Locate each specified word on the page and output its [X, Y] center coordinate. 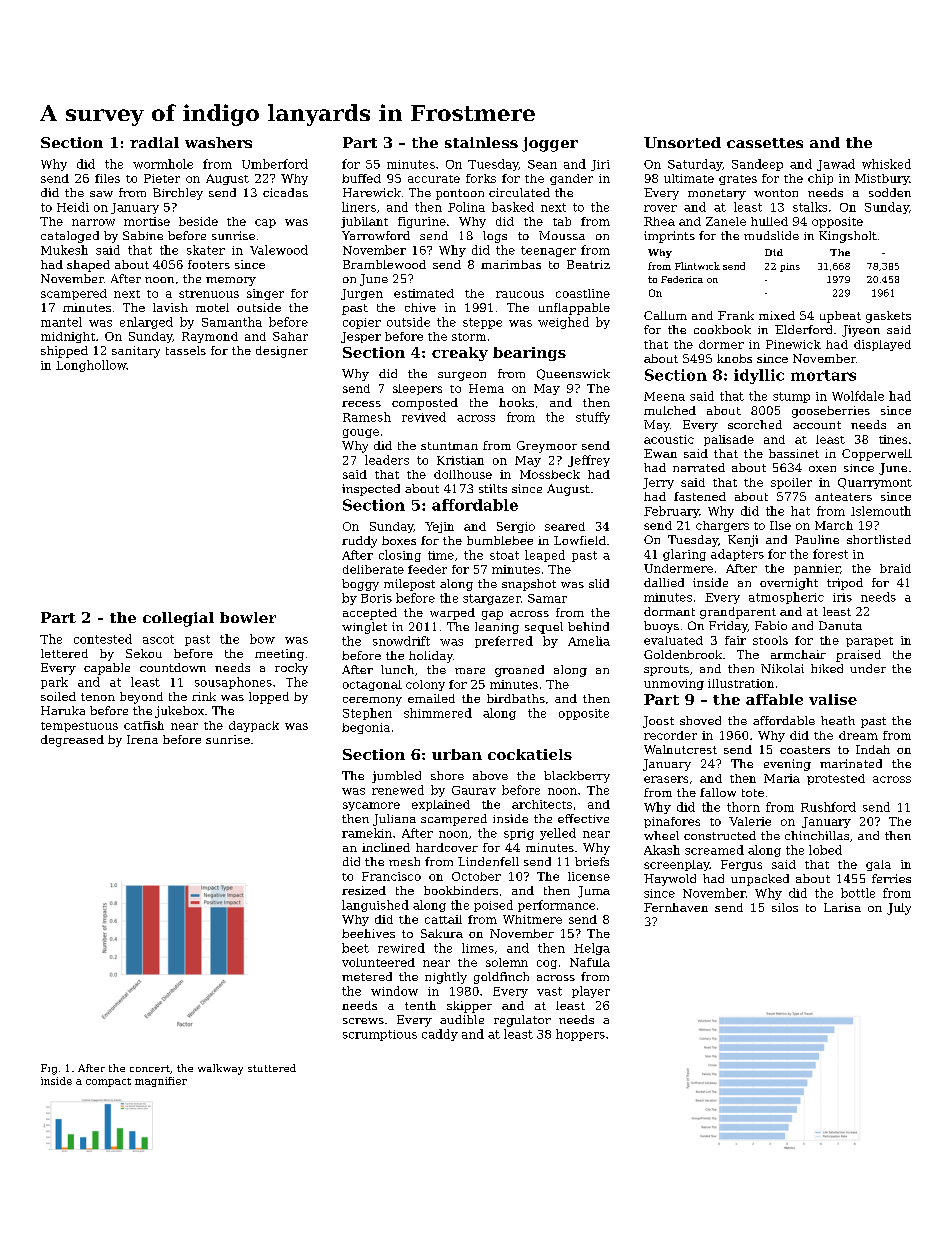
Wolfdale [858, 396]
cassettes [765, 143]
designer [282, 352]
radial [154, 142]
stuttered [272, 1068]
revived [424, 417]
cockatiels [530, 754]
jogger [550, 144]
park [54, 683]
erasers [666, 779]
